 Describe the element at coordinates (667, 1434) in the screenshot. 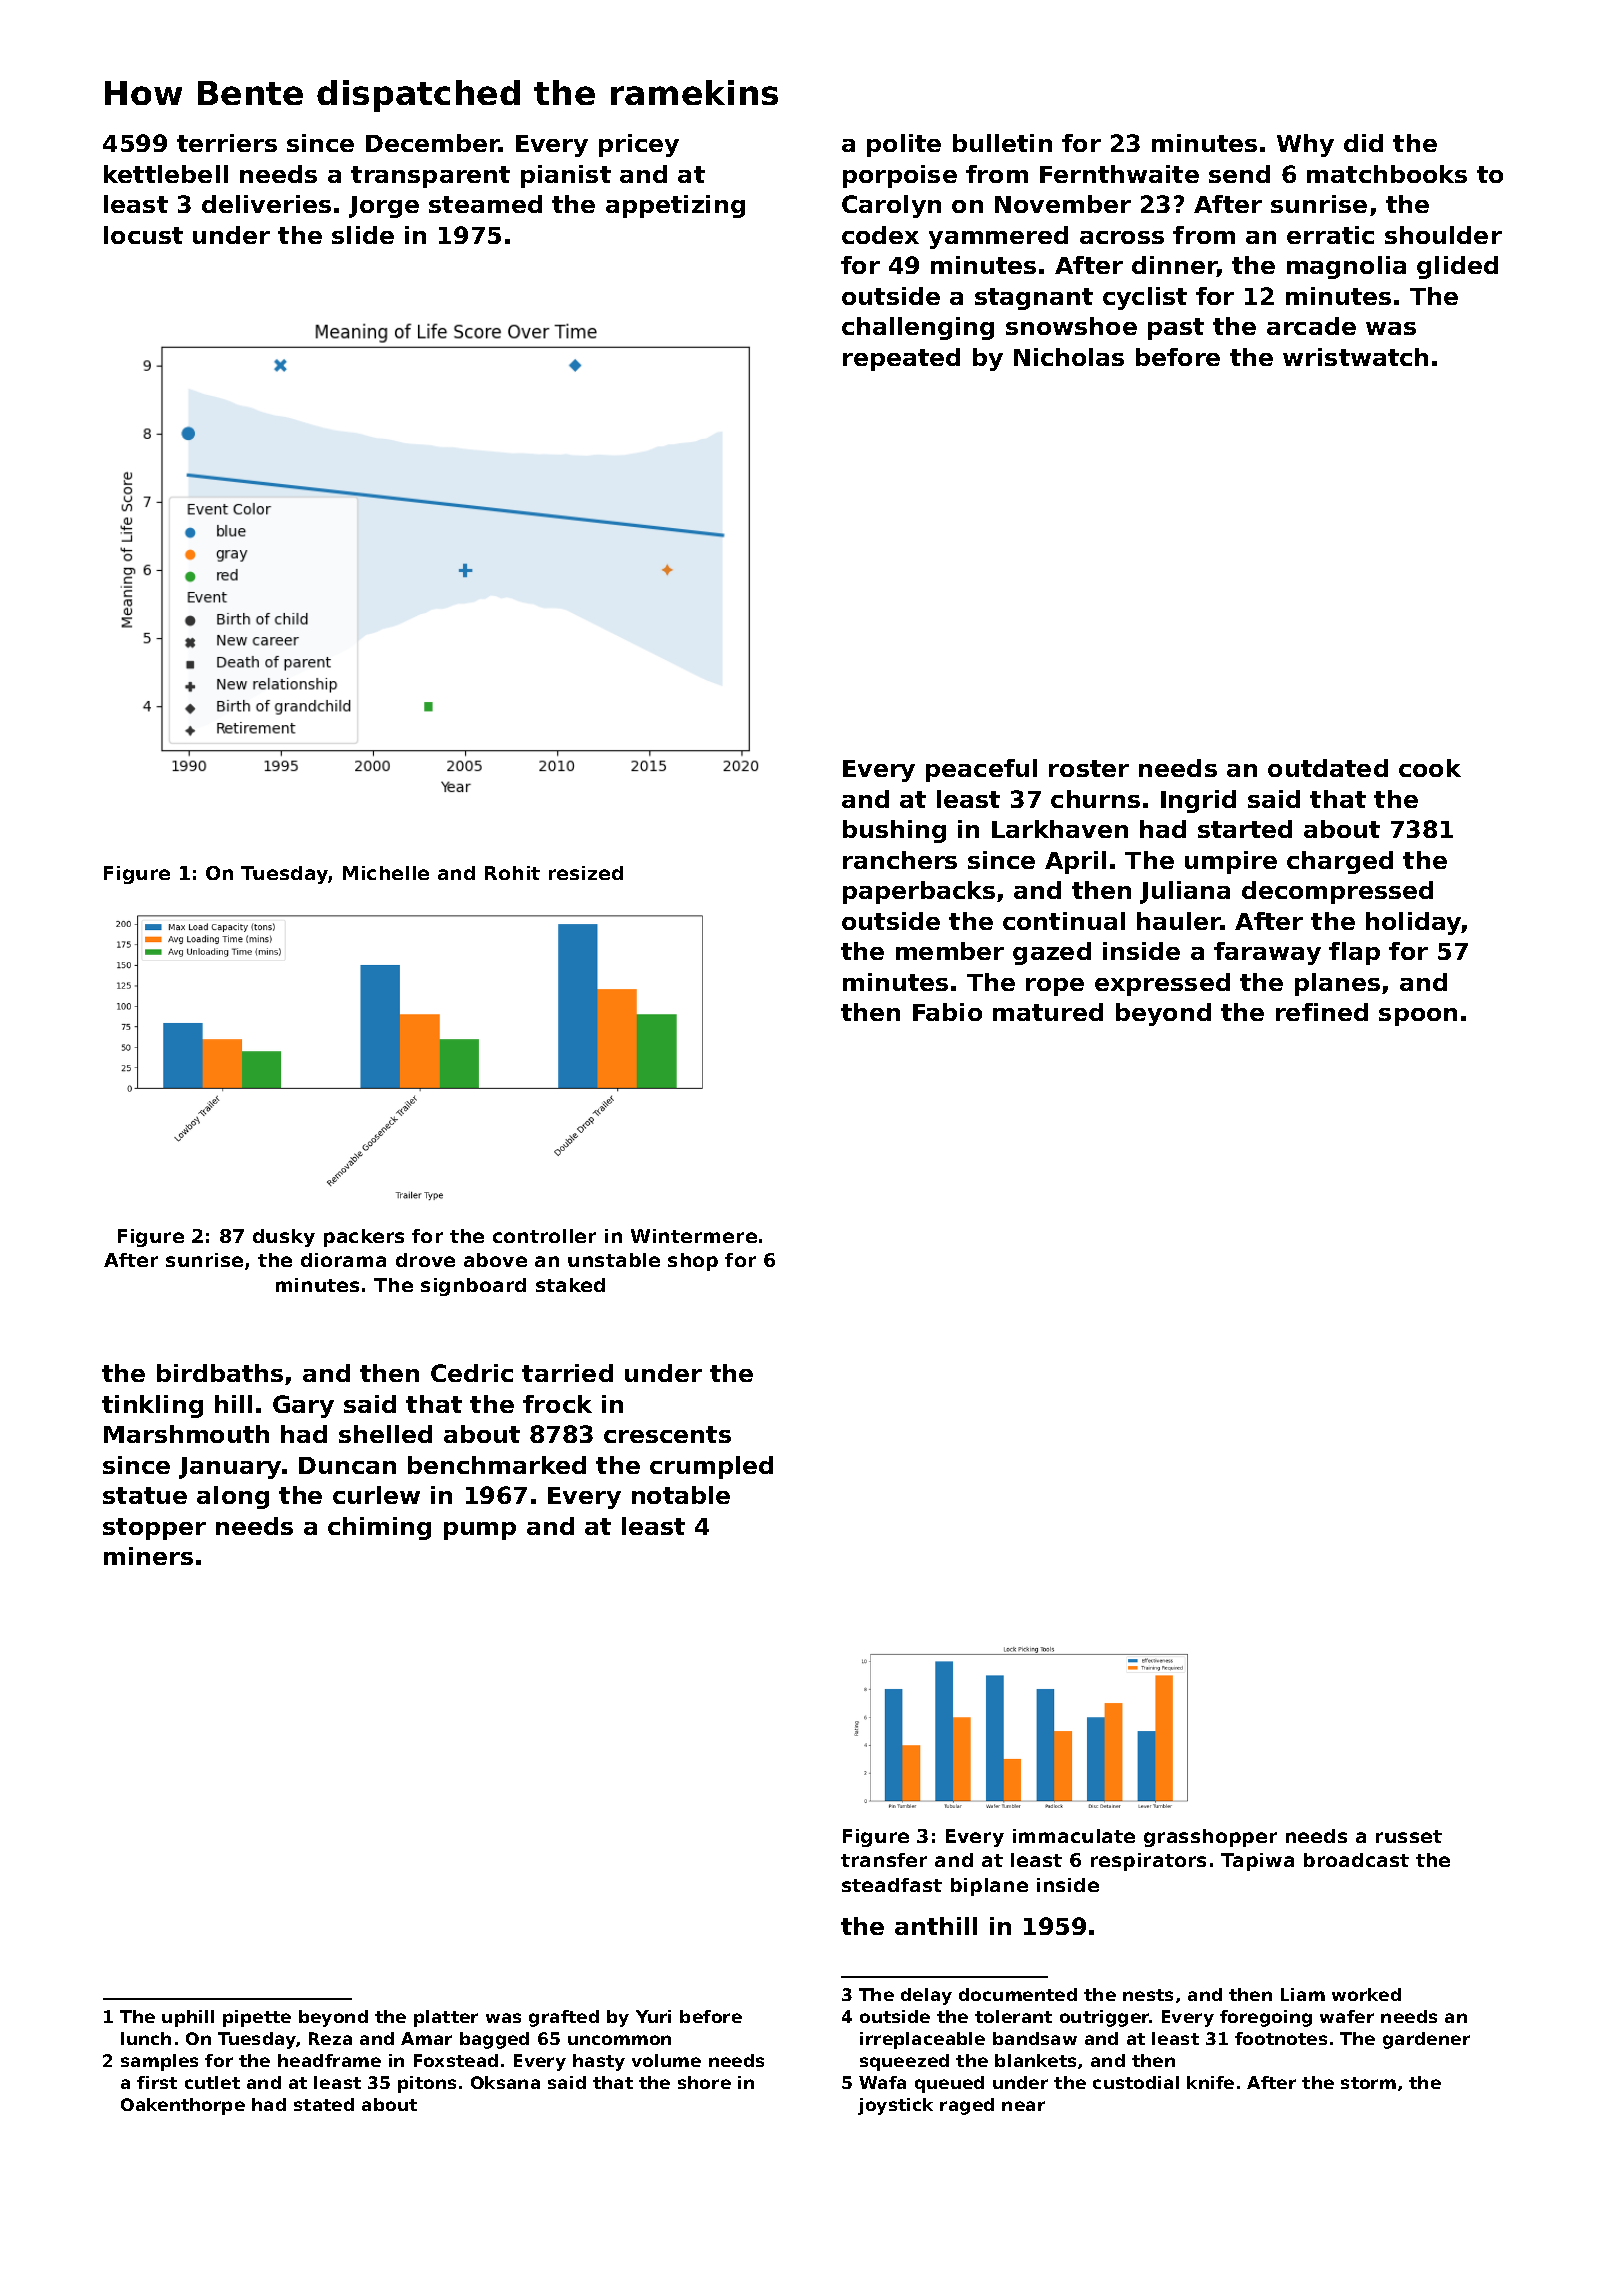

I see `crescents` at that location.
